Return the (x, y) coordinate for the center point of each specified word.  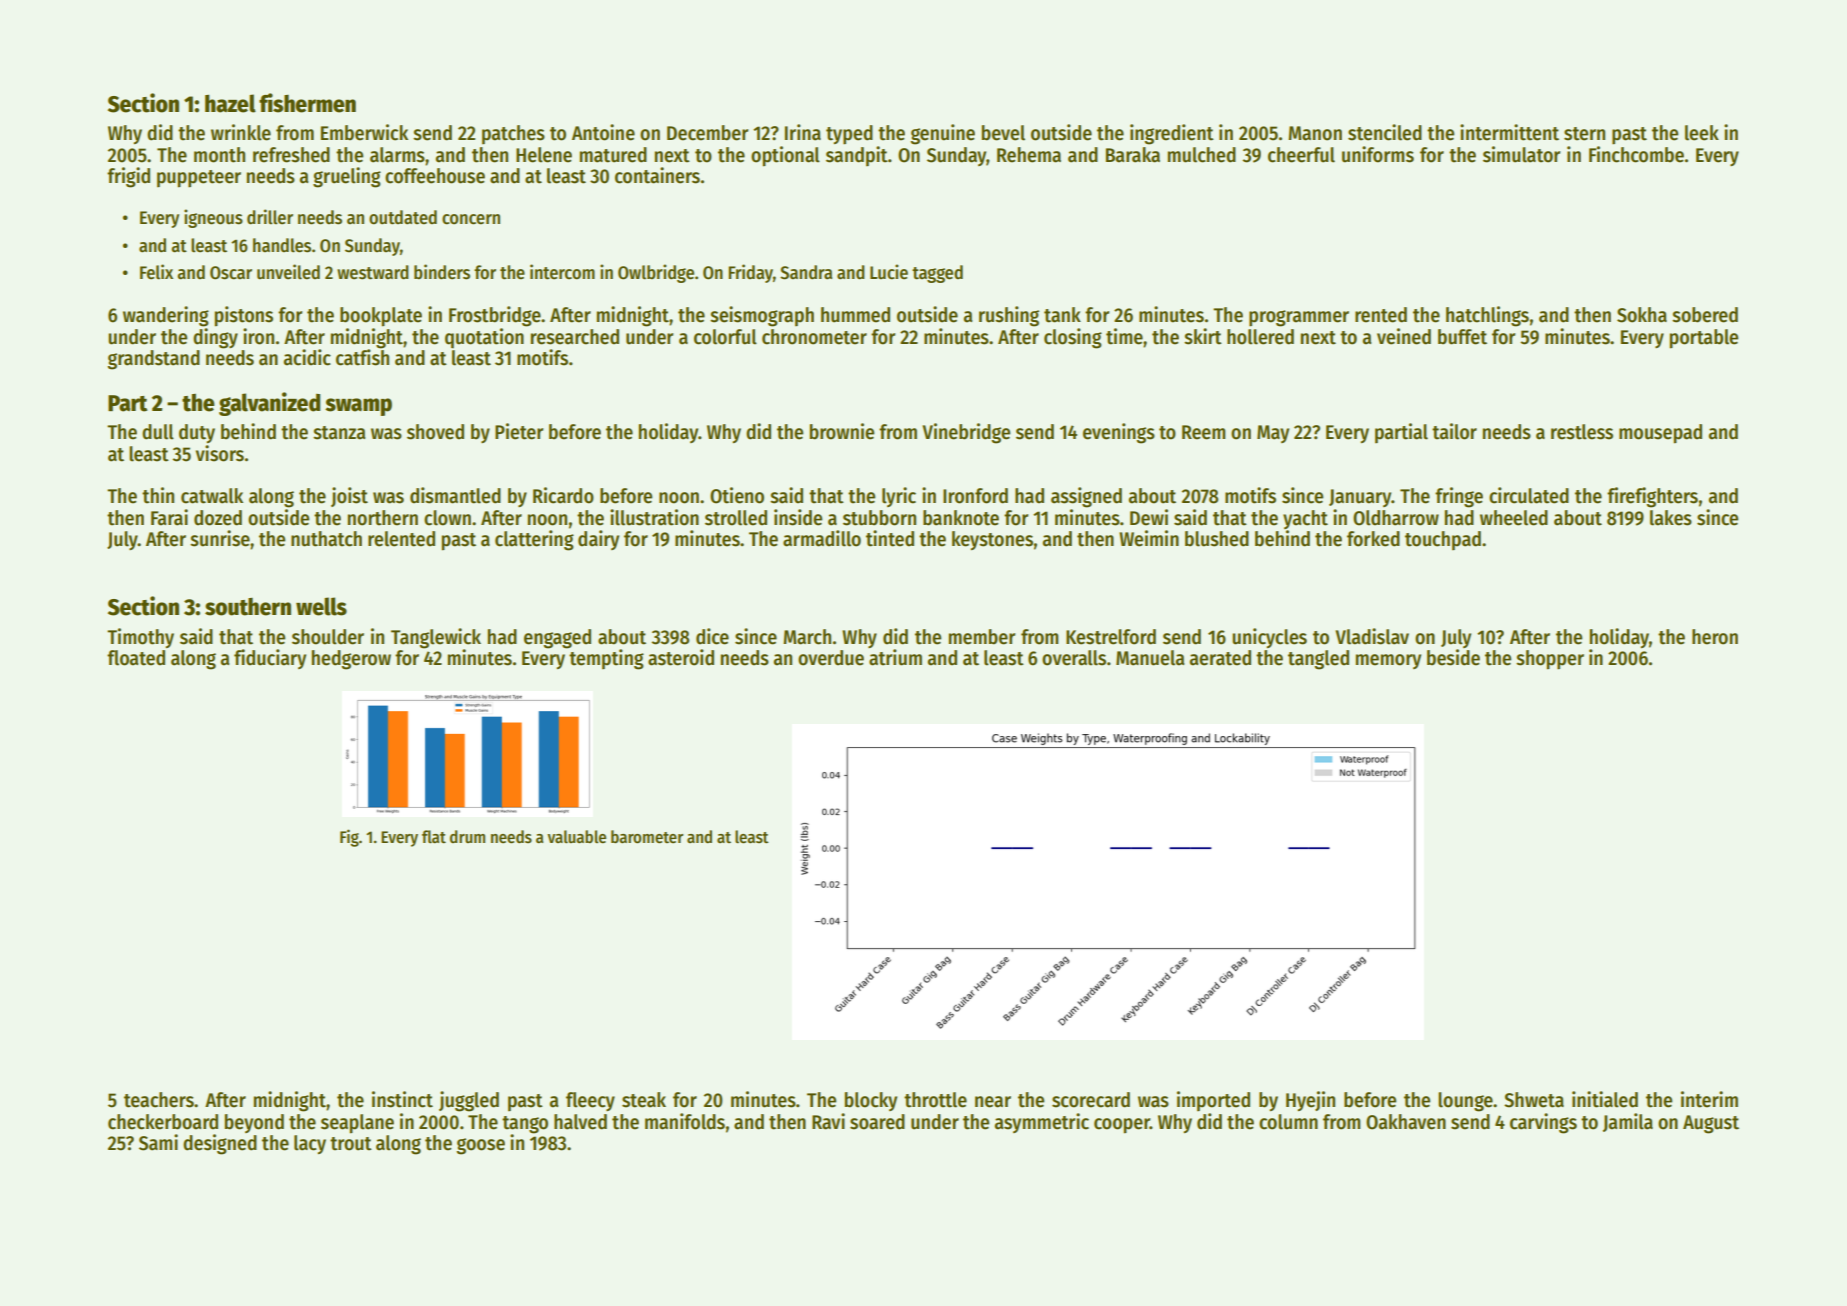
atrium (895, 657)
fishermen (307, 103)
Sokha (1642, 315)
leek (1702, 133)
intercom (562, 272)
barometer (647, 837)
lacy (310, 1144)
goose (480, 1146)
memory (1388, 661)
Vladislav (1372, 636)
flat (434, 837)
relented (401, 539)
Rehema (1029, 155)
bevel (1003, 133)
